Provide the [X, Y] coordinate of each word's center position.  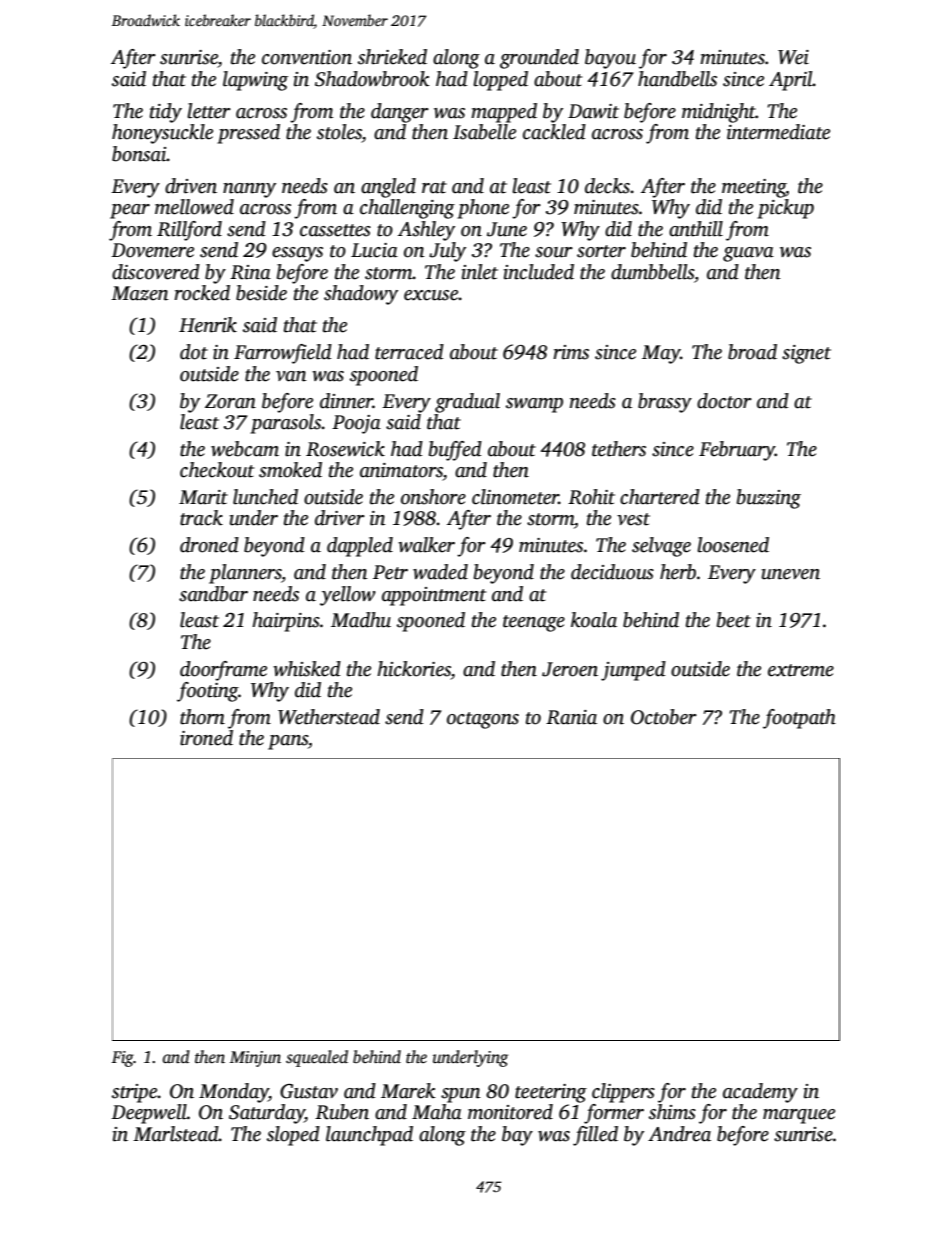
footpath [799, 719]
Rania [571, 717]
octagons [483, 720]
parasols [285, 424]
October [664, 717]
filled [595, 1136]
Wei [793, 57]
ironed [206, 738]
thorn [202, 717]
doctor [724, 401]
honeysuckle [162, 134]
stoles [339, 132]
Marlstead [176, 1134]
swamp [534, 405]
